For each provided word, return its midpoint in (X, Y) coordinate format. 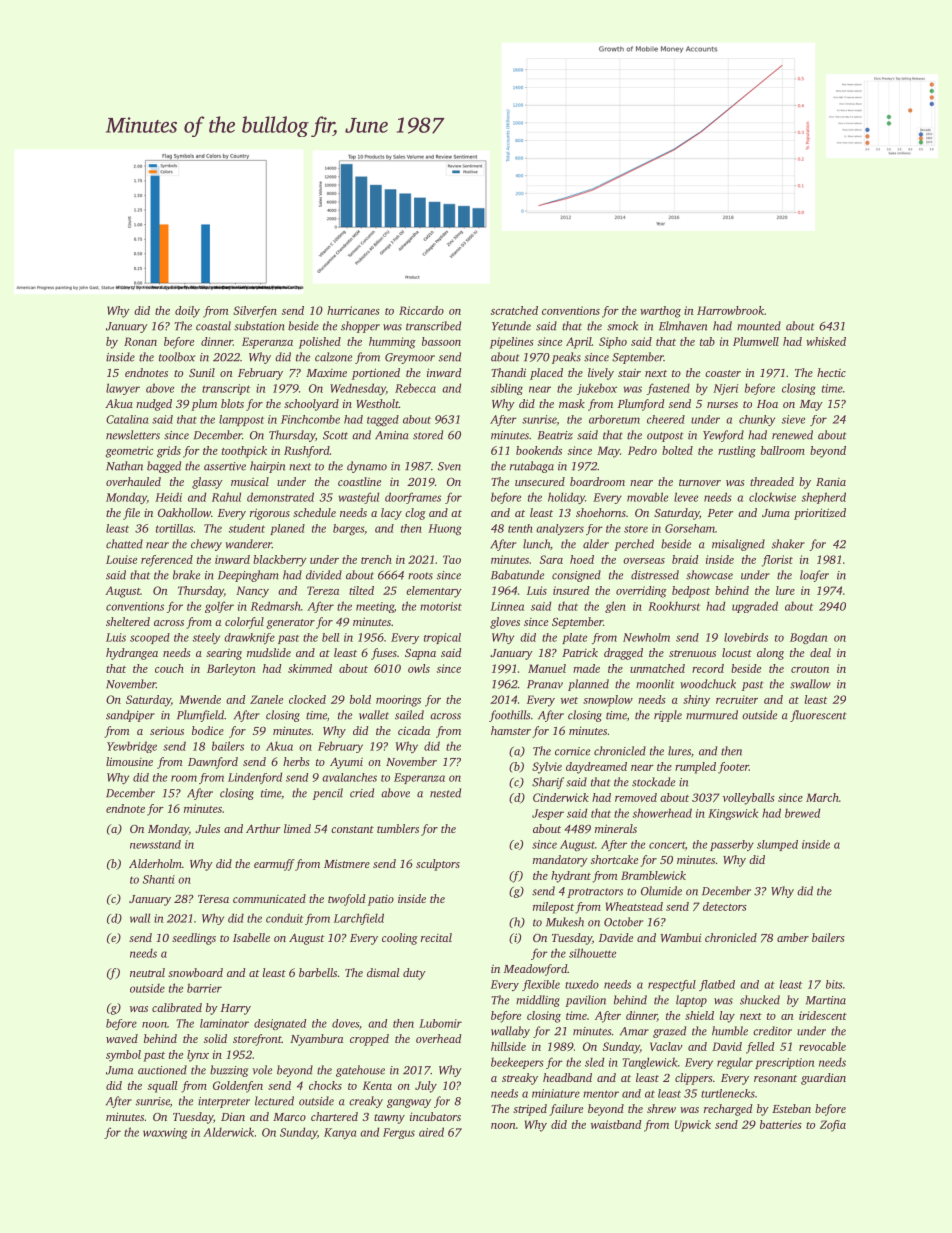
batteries (781, 1124)
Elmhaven (683, 326)
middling (538, 1001)
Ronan (140, 341)
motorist (441, 606)
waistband (616, 1124)
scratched (514, 310)
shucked (760, 1000)
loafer (814, 576)
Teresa (213, 899)
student (246, 528)
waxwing (165, 1133)
